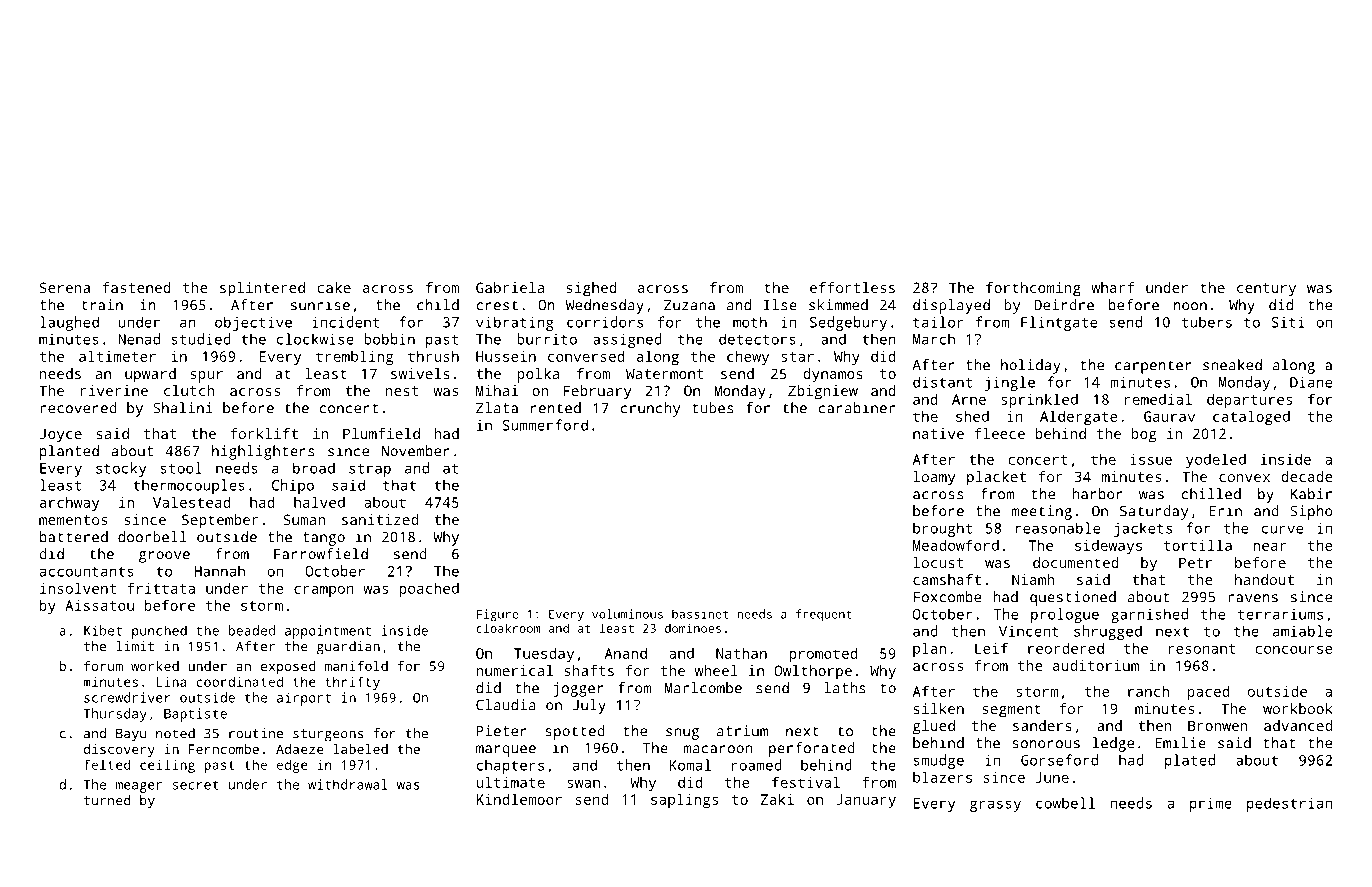 This screenshot has height=887, width=1372. I want to click on carpenter, so click(1153, 367).
